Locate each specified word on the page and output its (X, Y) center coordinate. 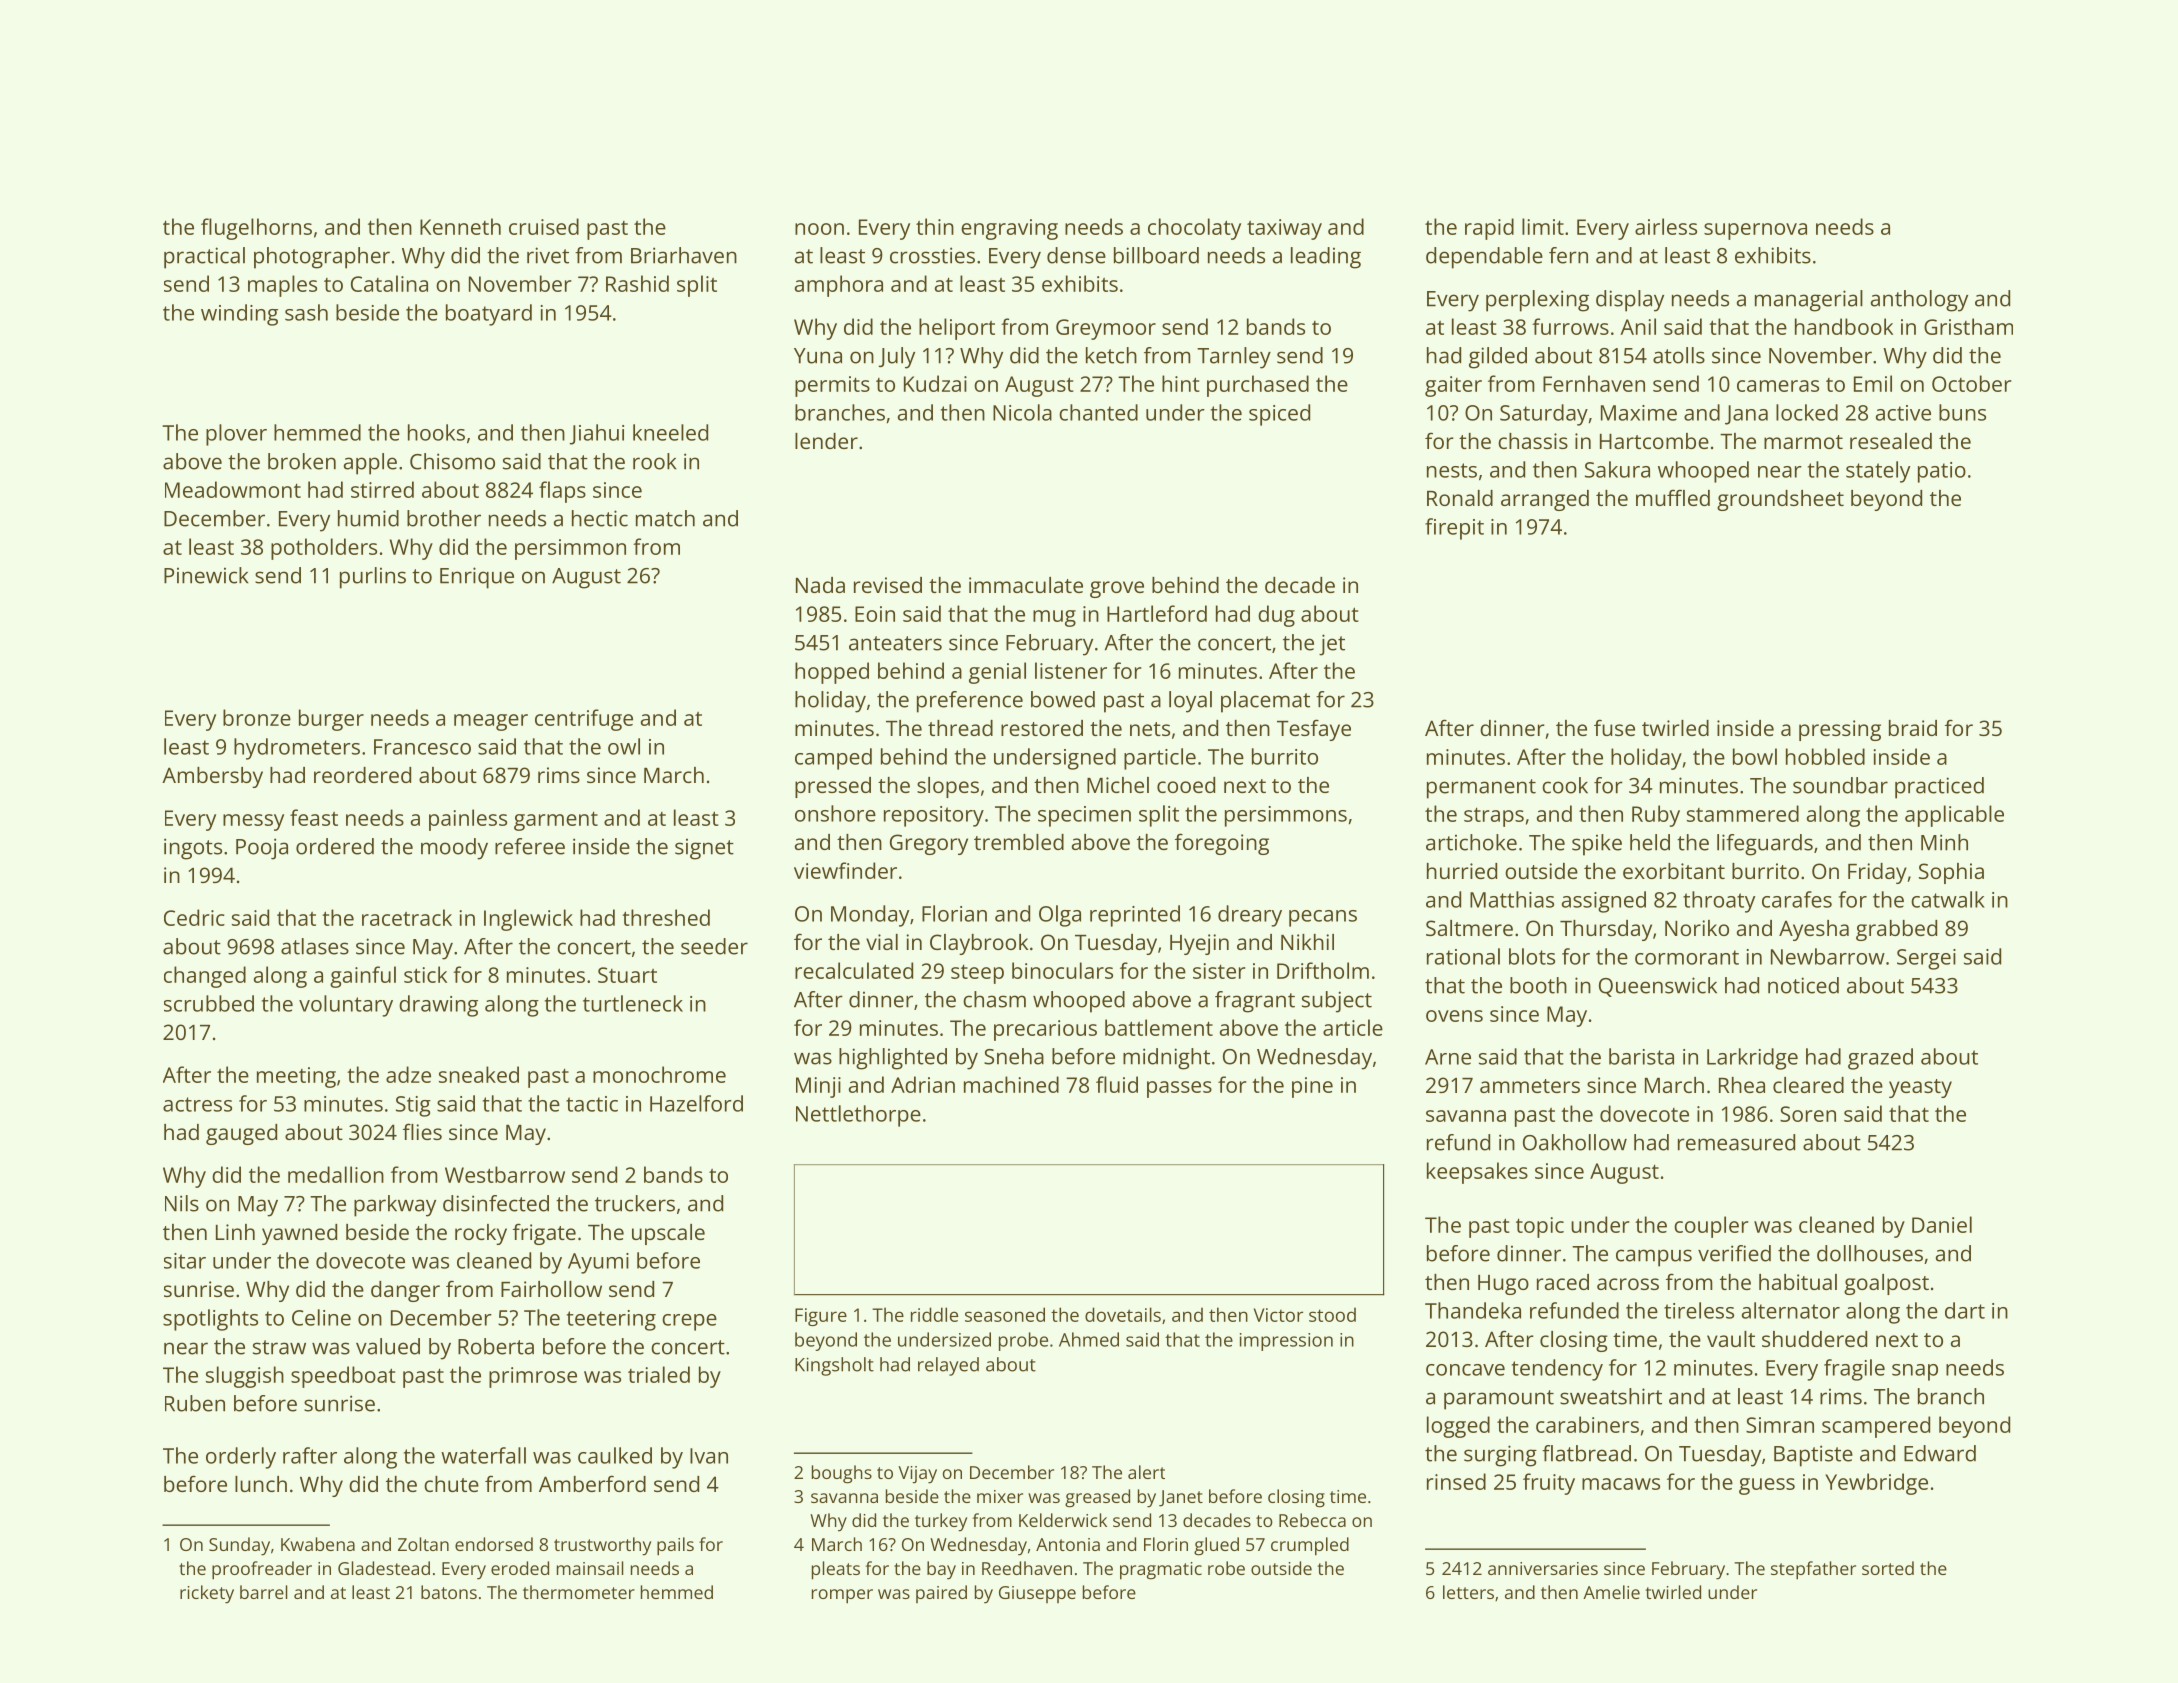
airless (1666, 226)
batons (449, 1592)
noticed (1803, 985)
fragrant (1255, 1002)
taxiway (1284, 229)
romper (842, 1596)
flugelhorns (256, 229)
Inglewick (528, 920)
